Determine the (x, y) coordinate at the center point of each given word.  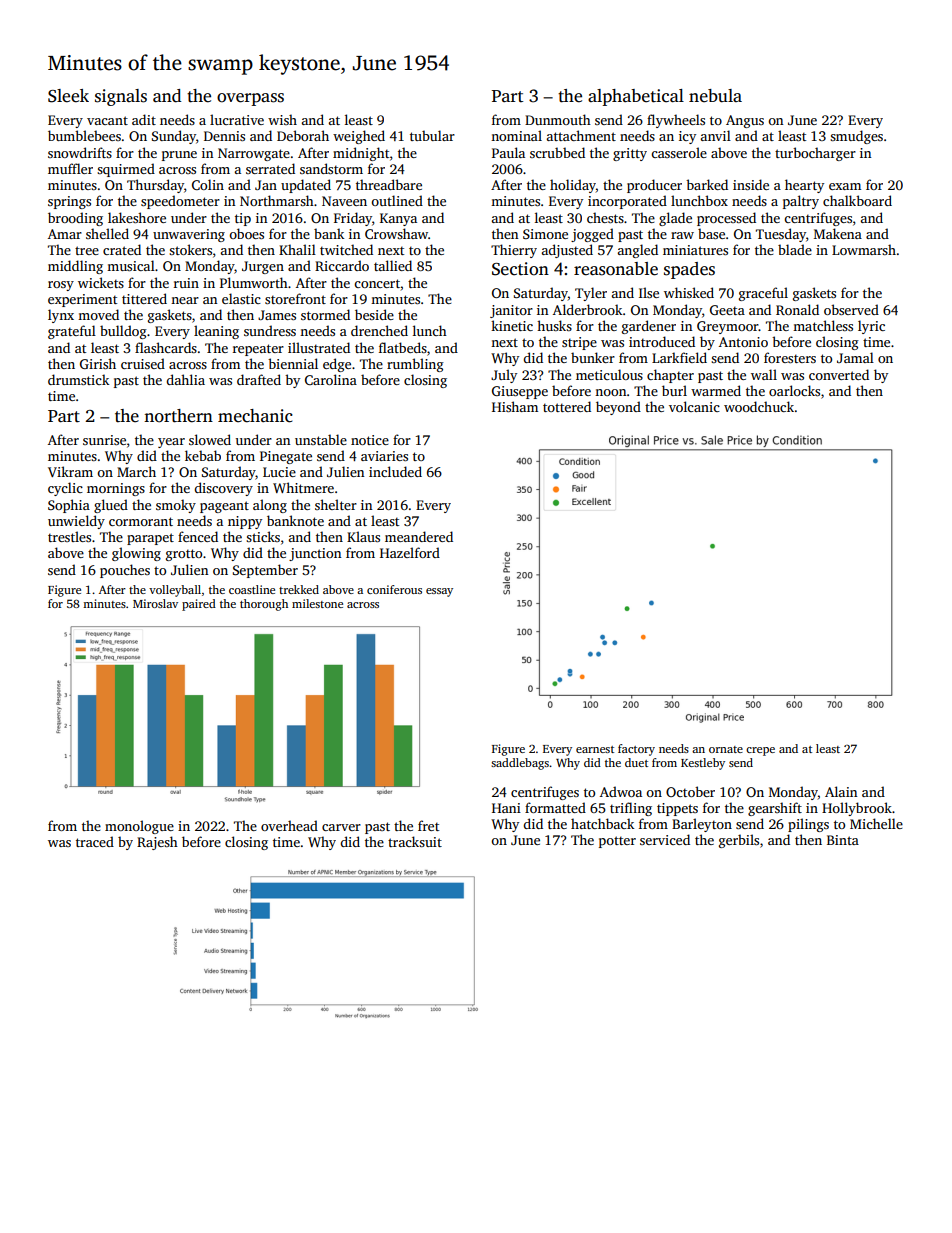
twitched (346, 249)
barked (707, 184)
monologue (139, 827)
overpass (250, 99)
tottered (567, 406)
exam (845, 186)
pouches (125, 571)
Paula (508, 152)
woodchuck (759, 406)
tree (87, 250)
